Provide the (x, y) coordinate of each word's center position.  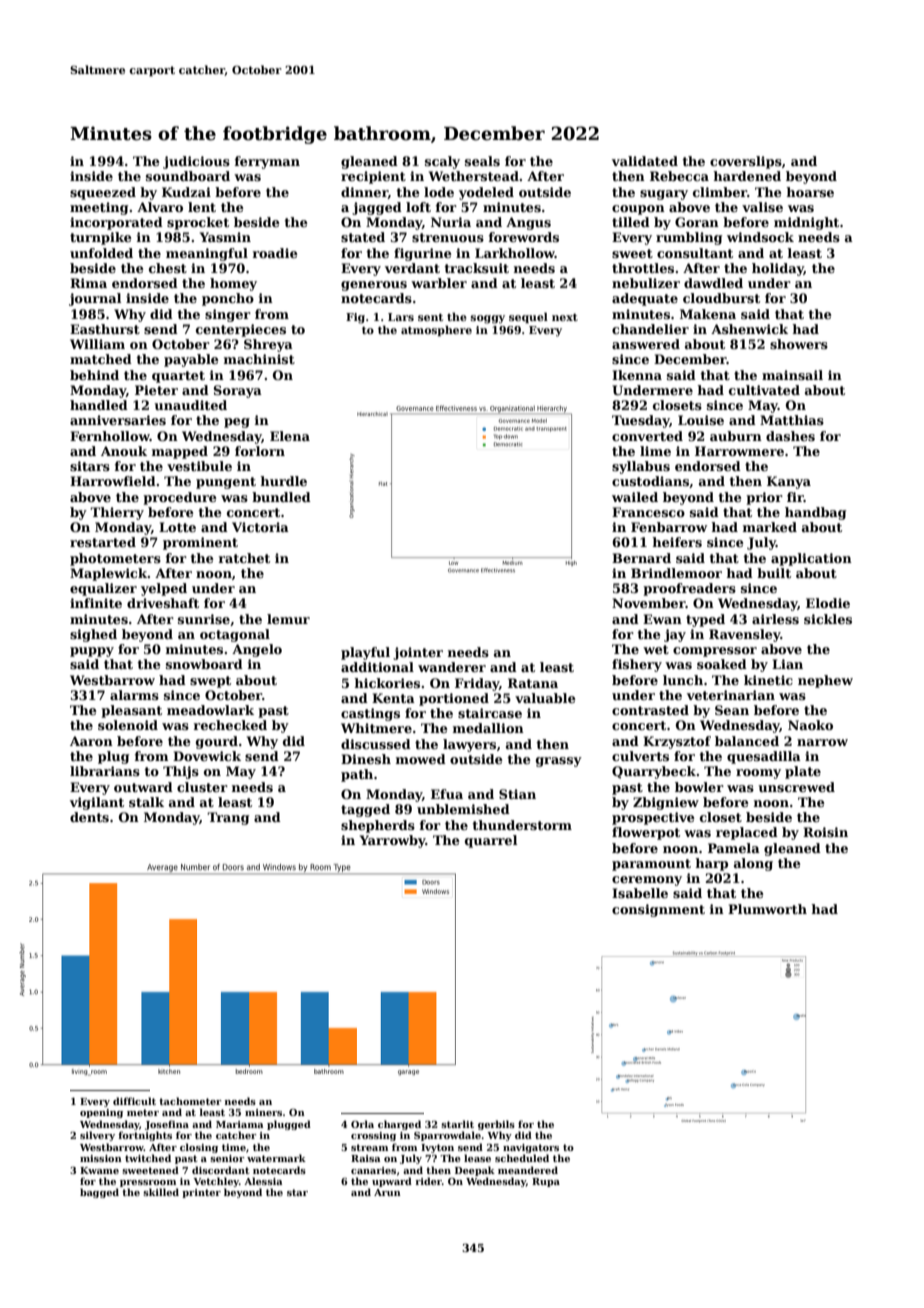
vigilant (97, 803)
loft (418, 207)
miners (263, 1112)
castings (370, 714)
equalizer (103, 589)
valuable (545, 698)
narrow (822, 742)
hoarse (810, 192)
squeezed (103, 193)
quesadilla (764, 757)
